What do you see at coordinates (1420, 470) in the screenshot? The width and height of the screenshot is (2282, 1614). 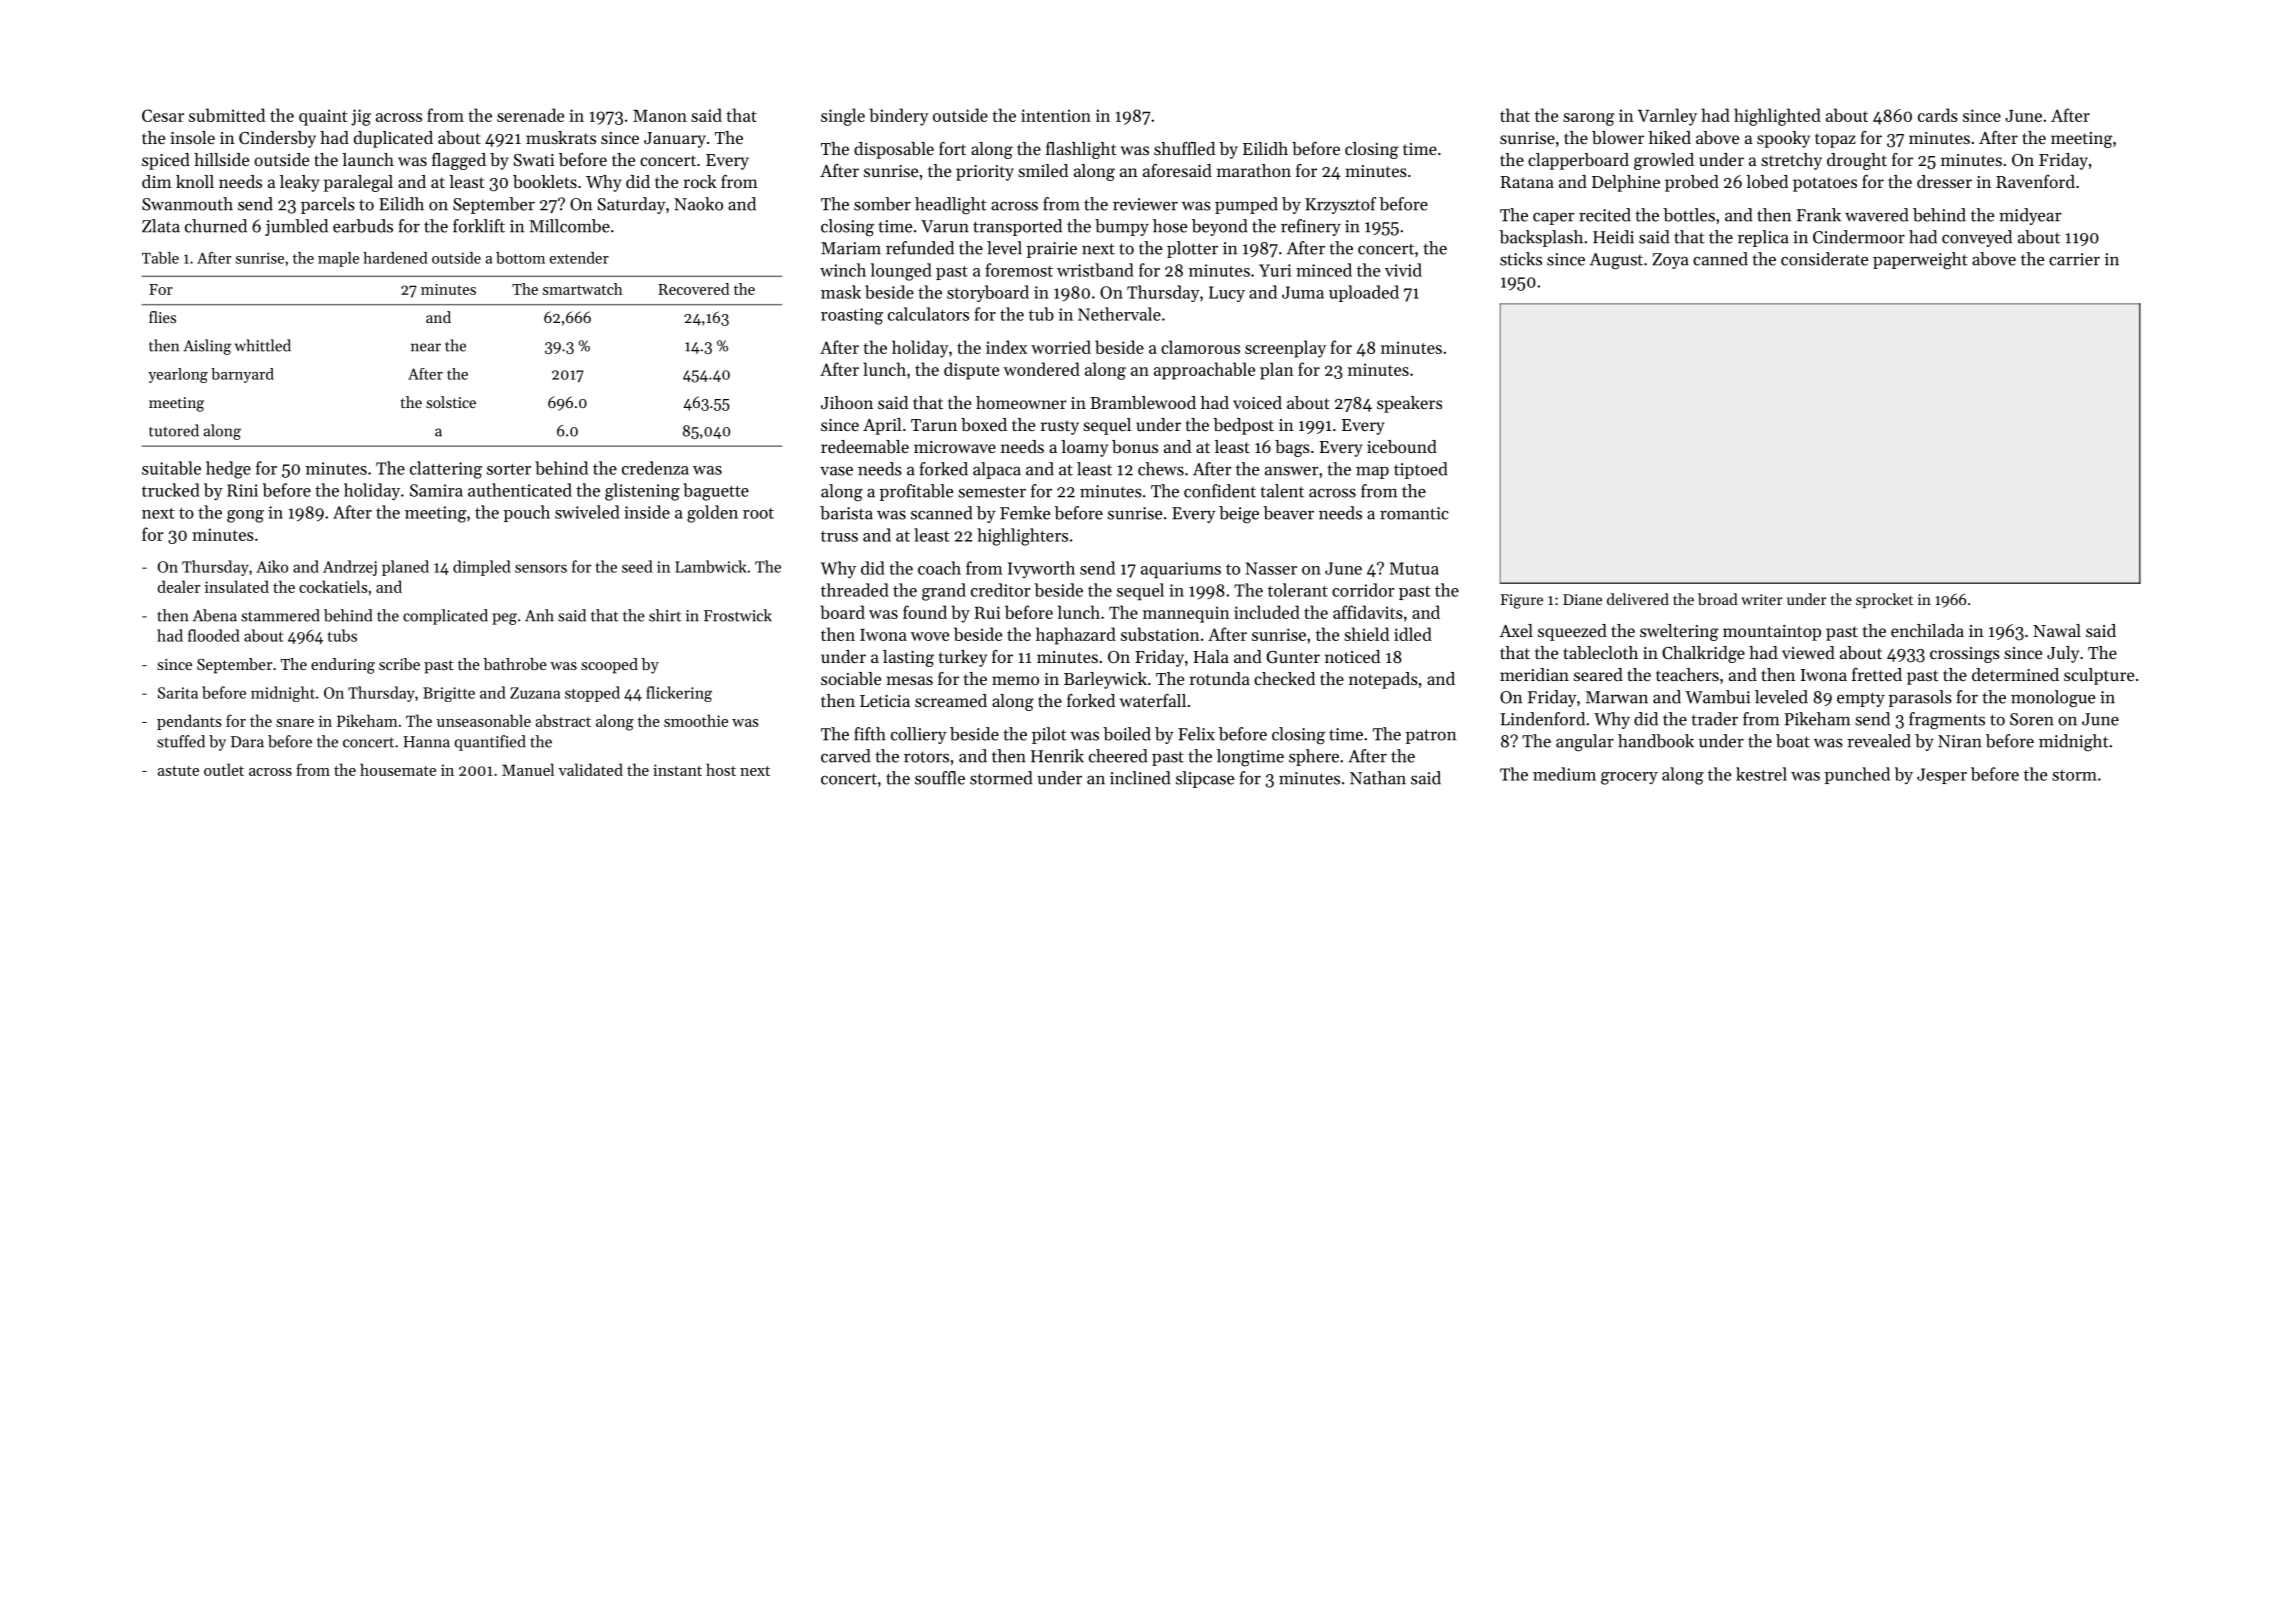 I see `tiptoed` at bounding box center [1420, 470].
